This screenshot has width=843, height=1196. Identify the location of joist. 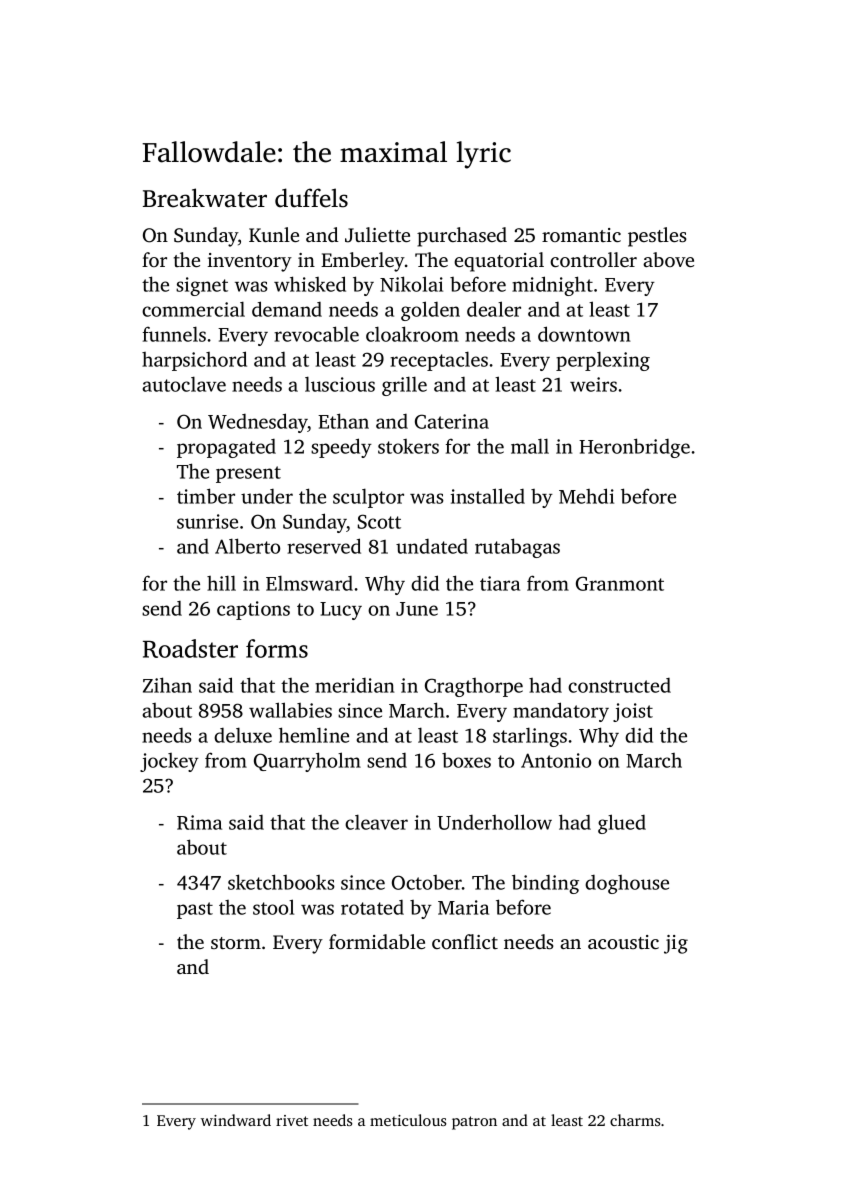
(633, 712).
